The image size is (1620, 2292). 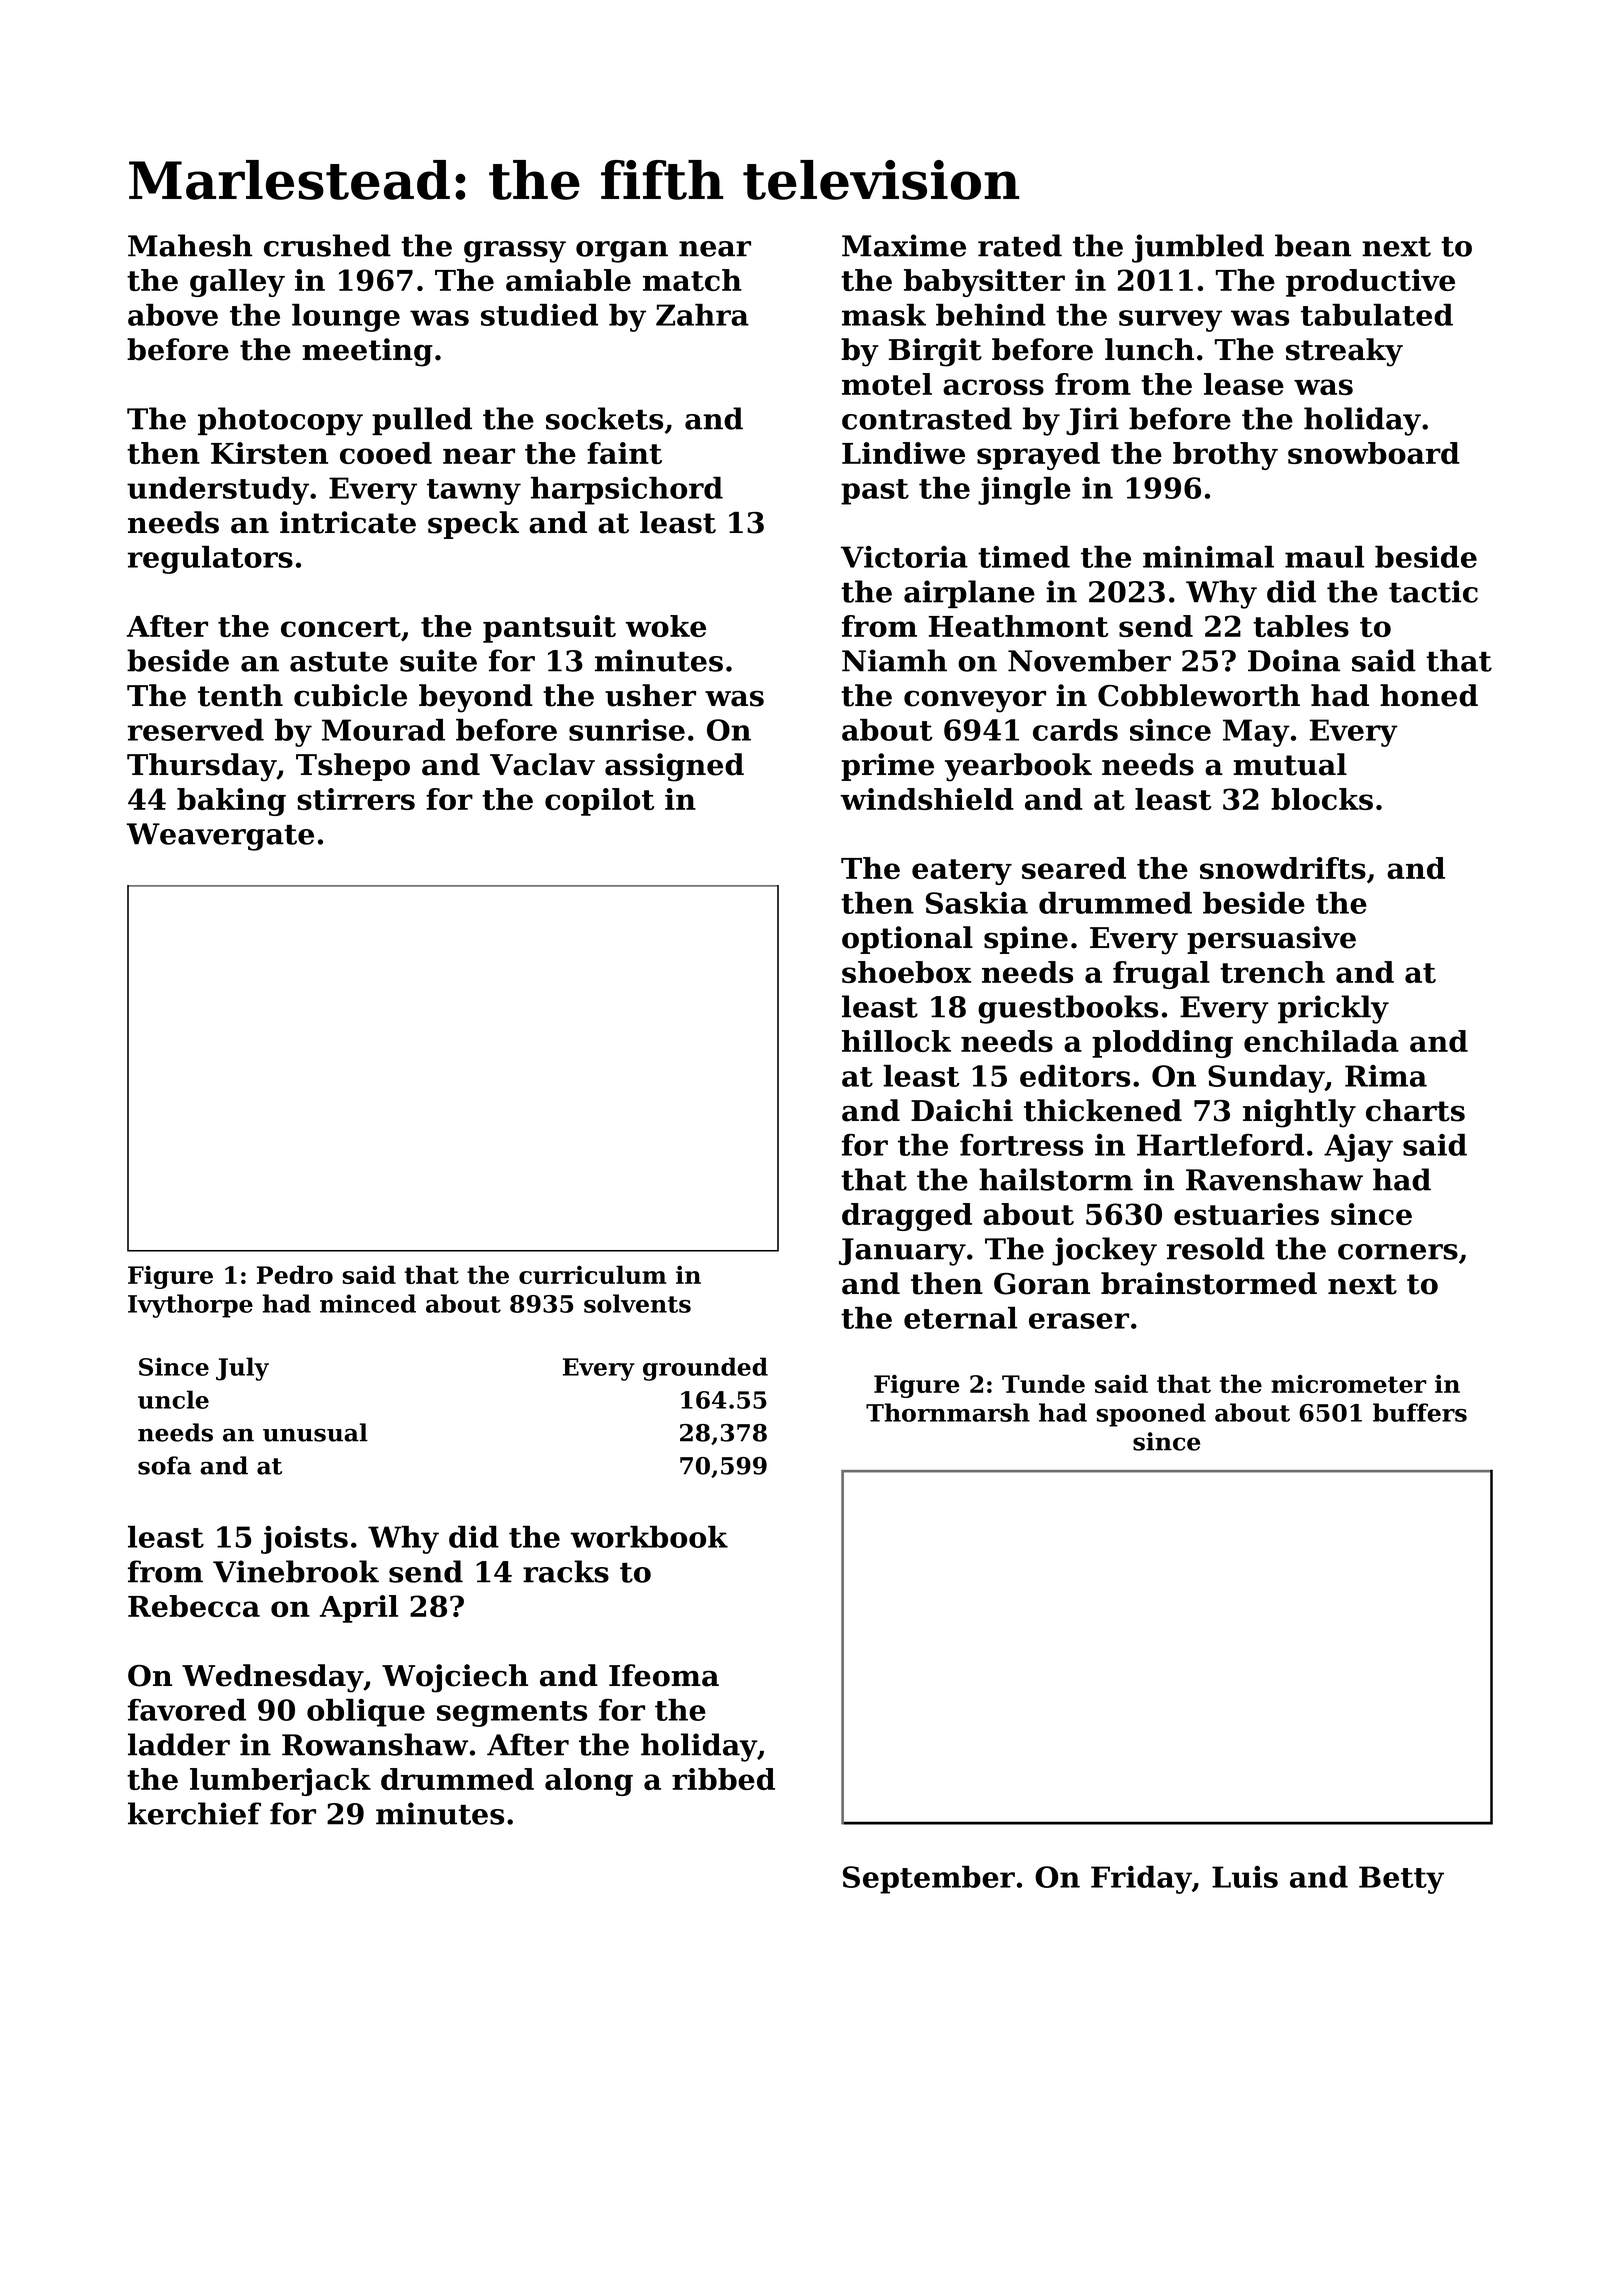 I want to click on hillock, so click(x=896, y=1041).
